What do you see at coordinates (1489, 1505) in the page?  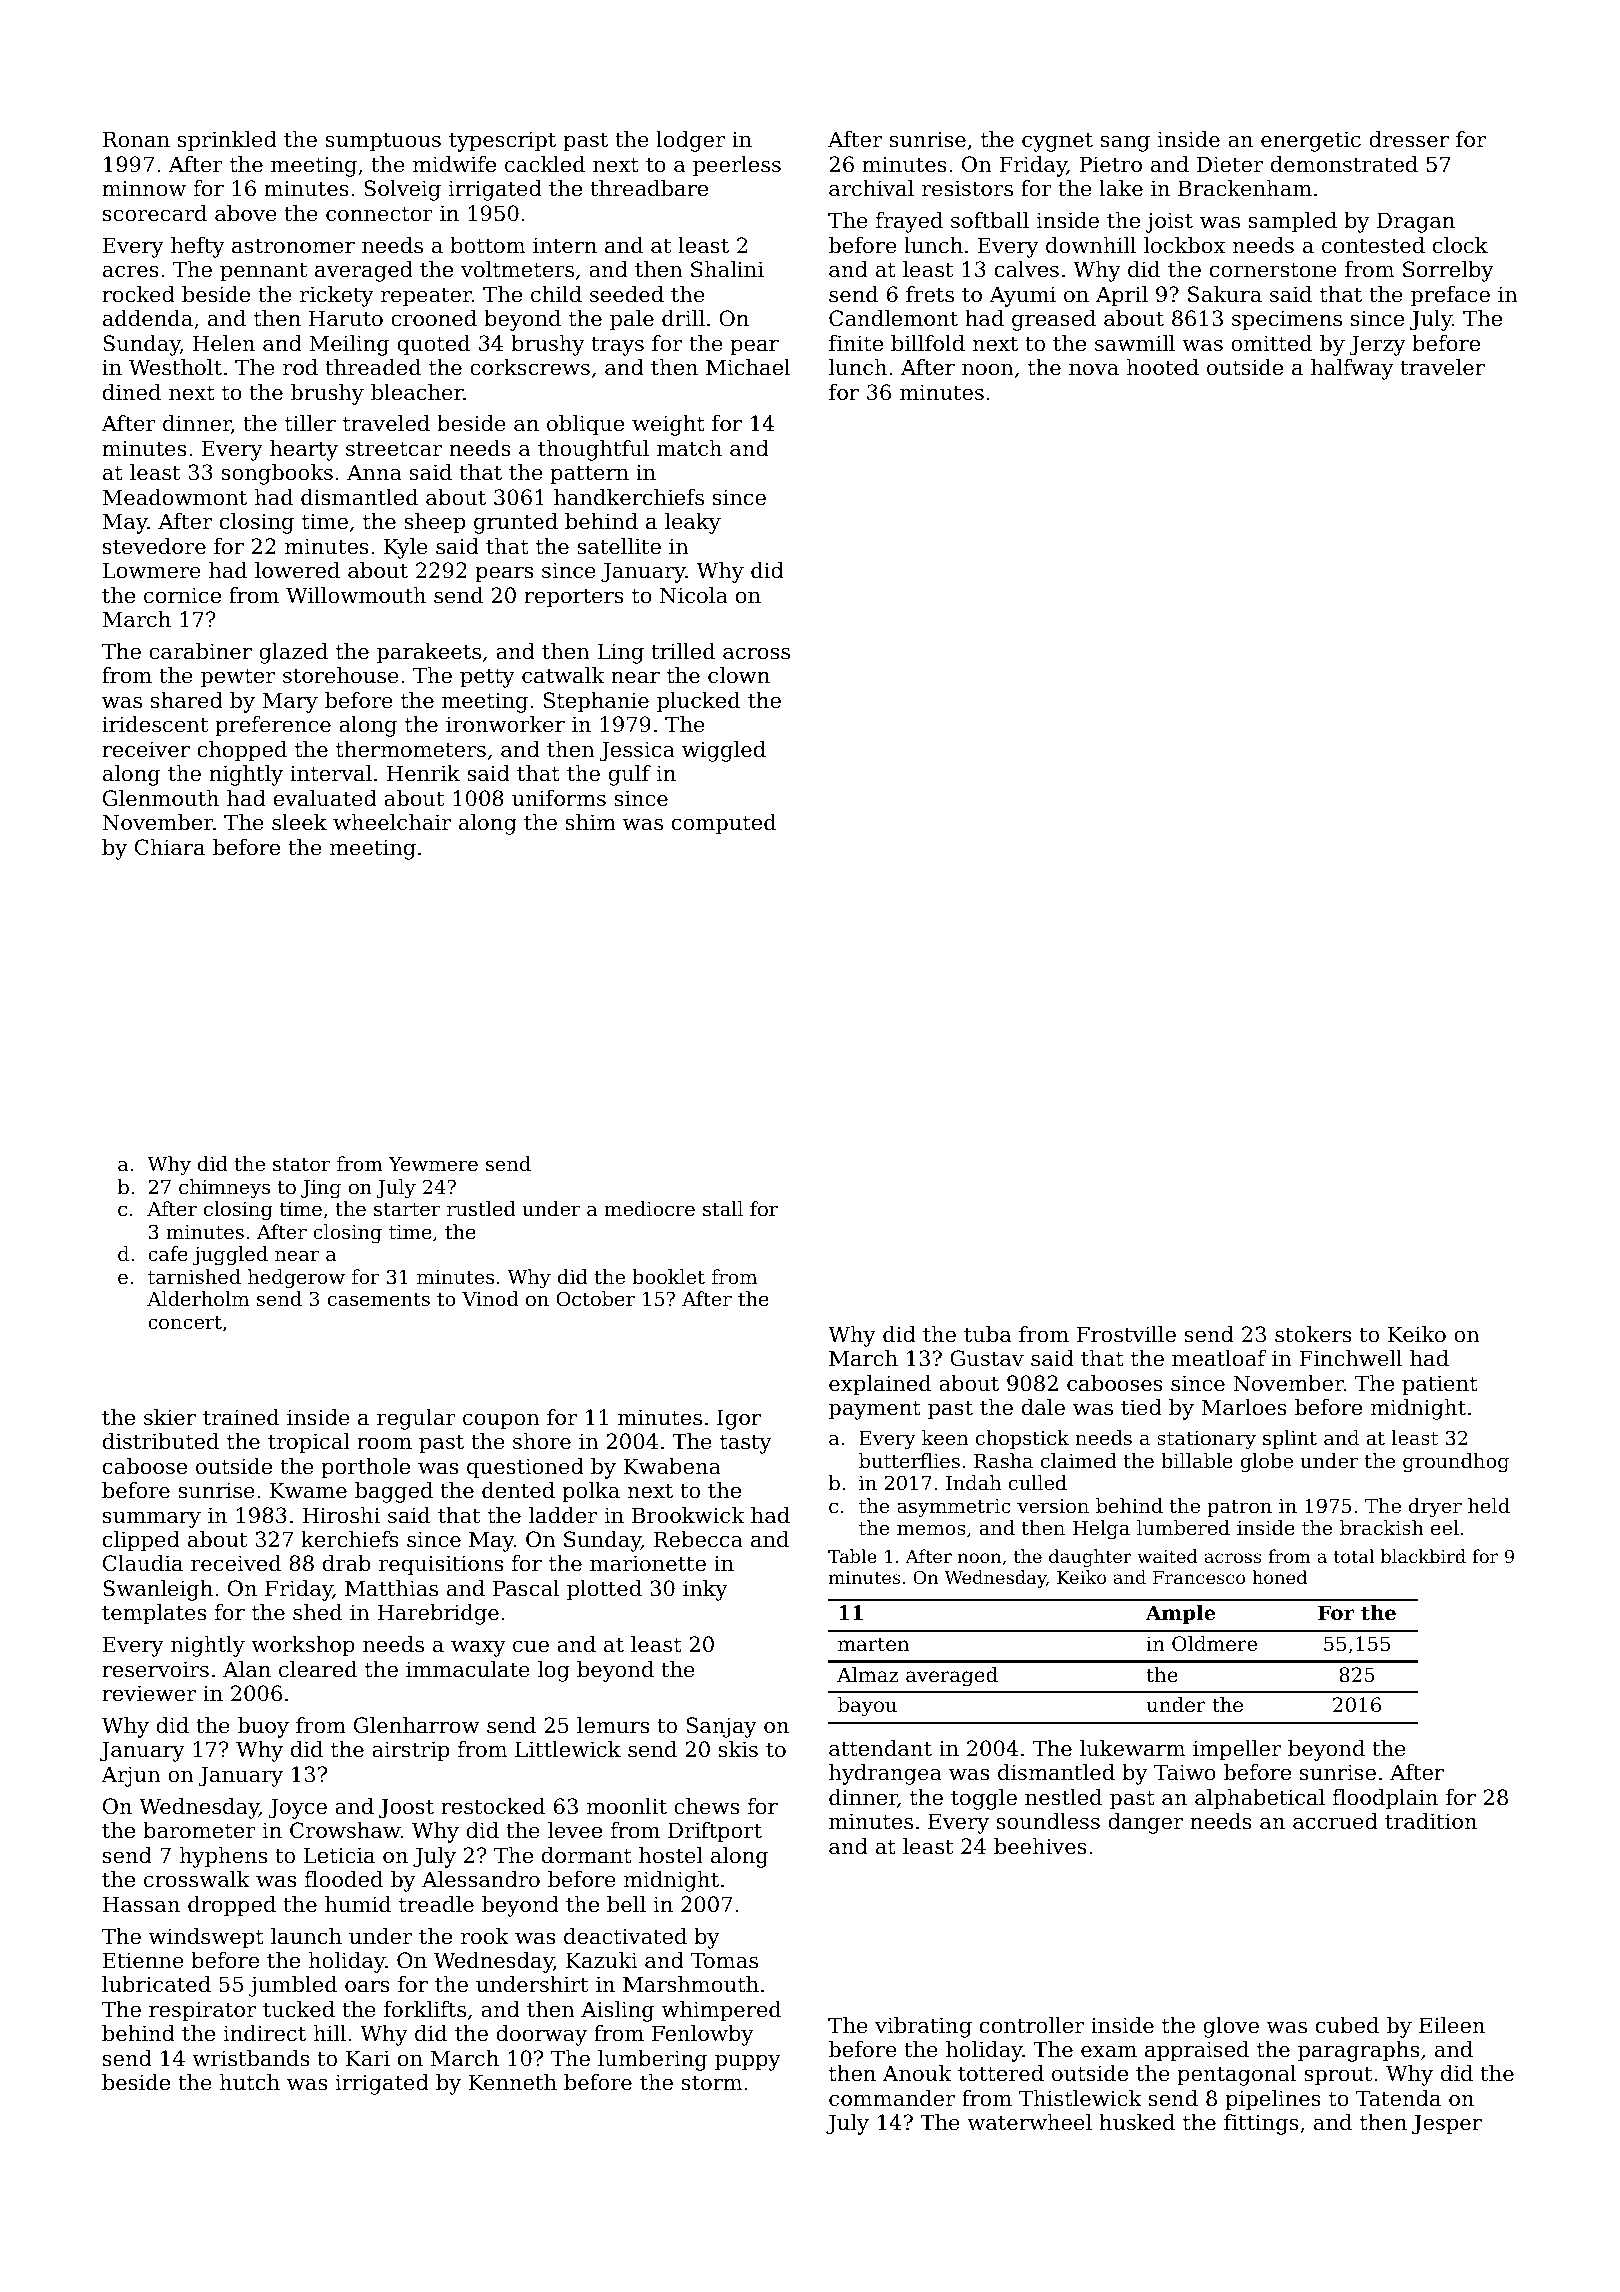 I see `held` at bounding box center [1489, 1505].
